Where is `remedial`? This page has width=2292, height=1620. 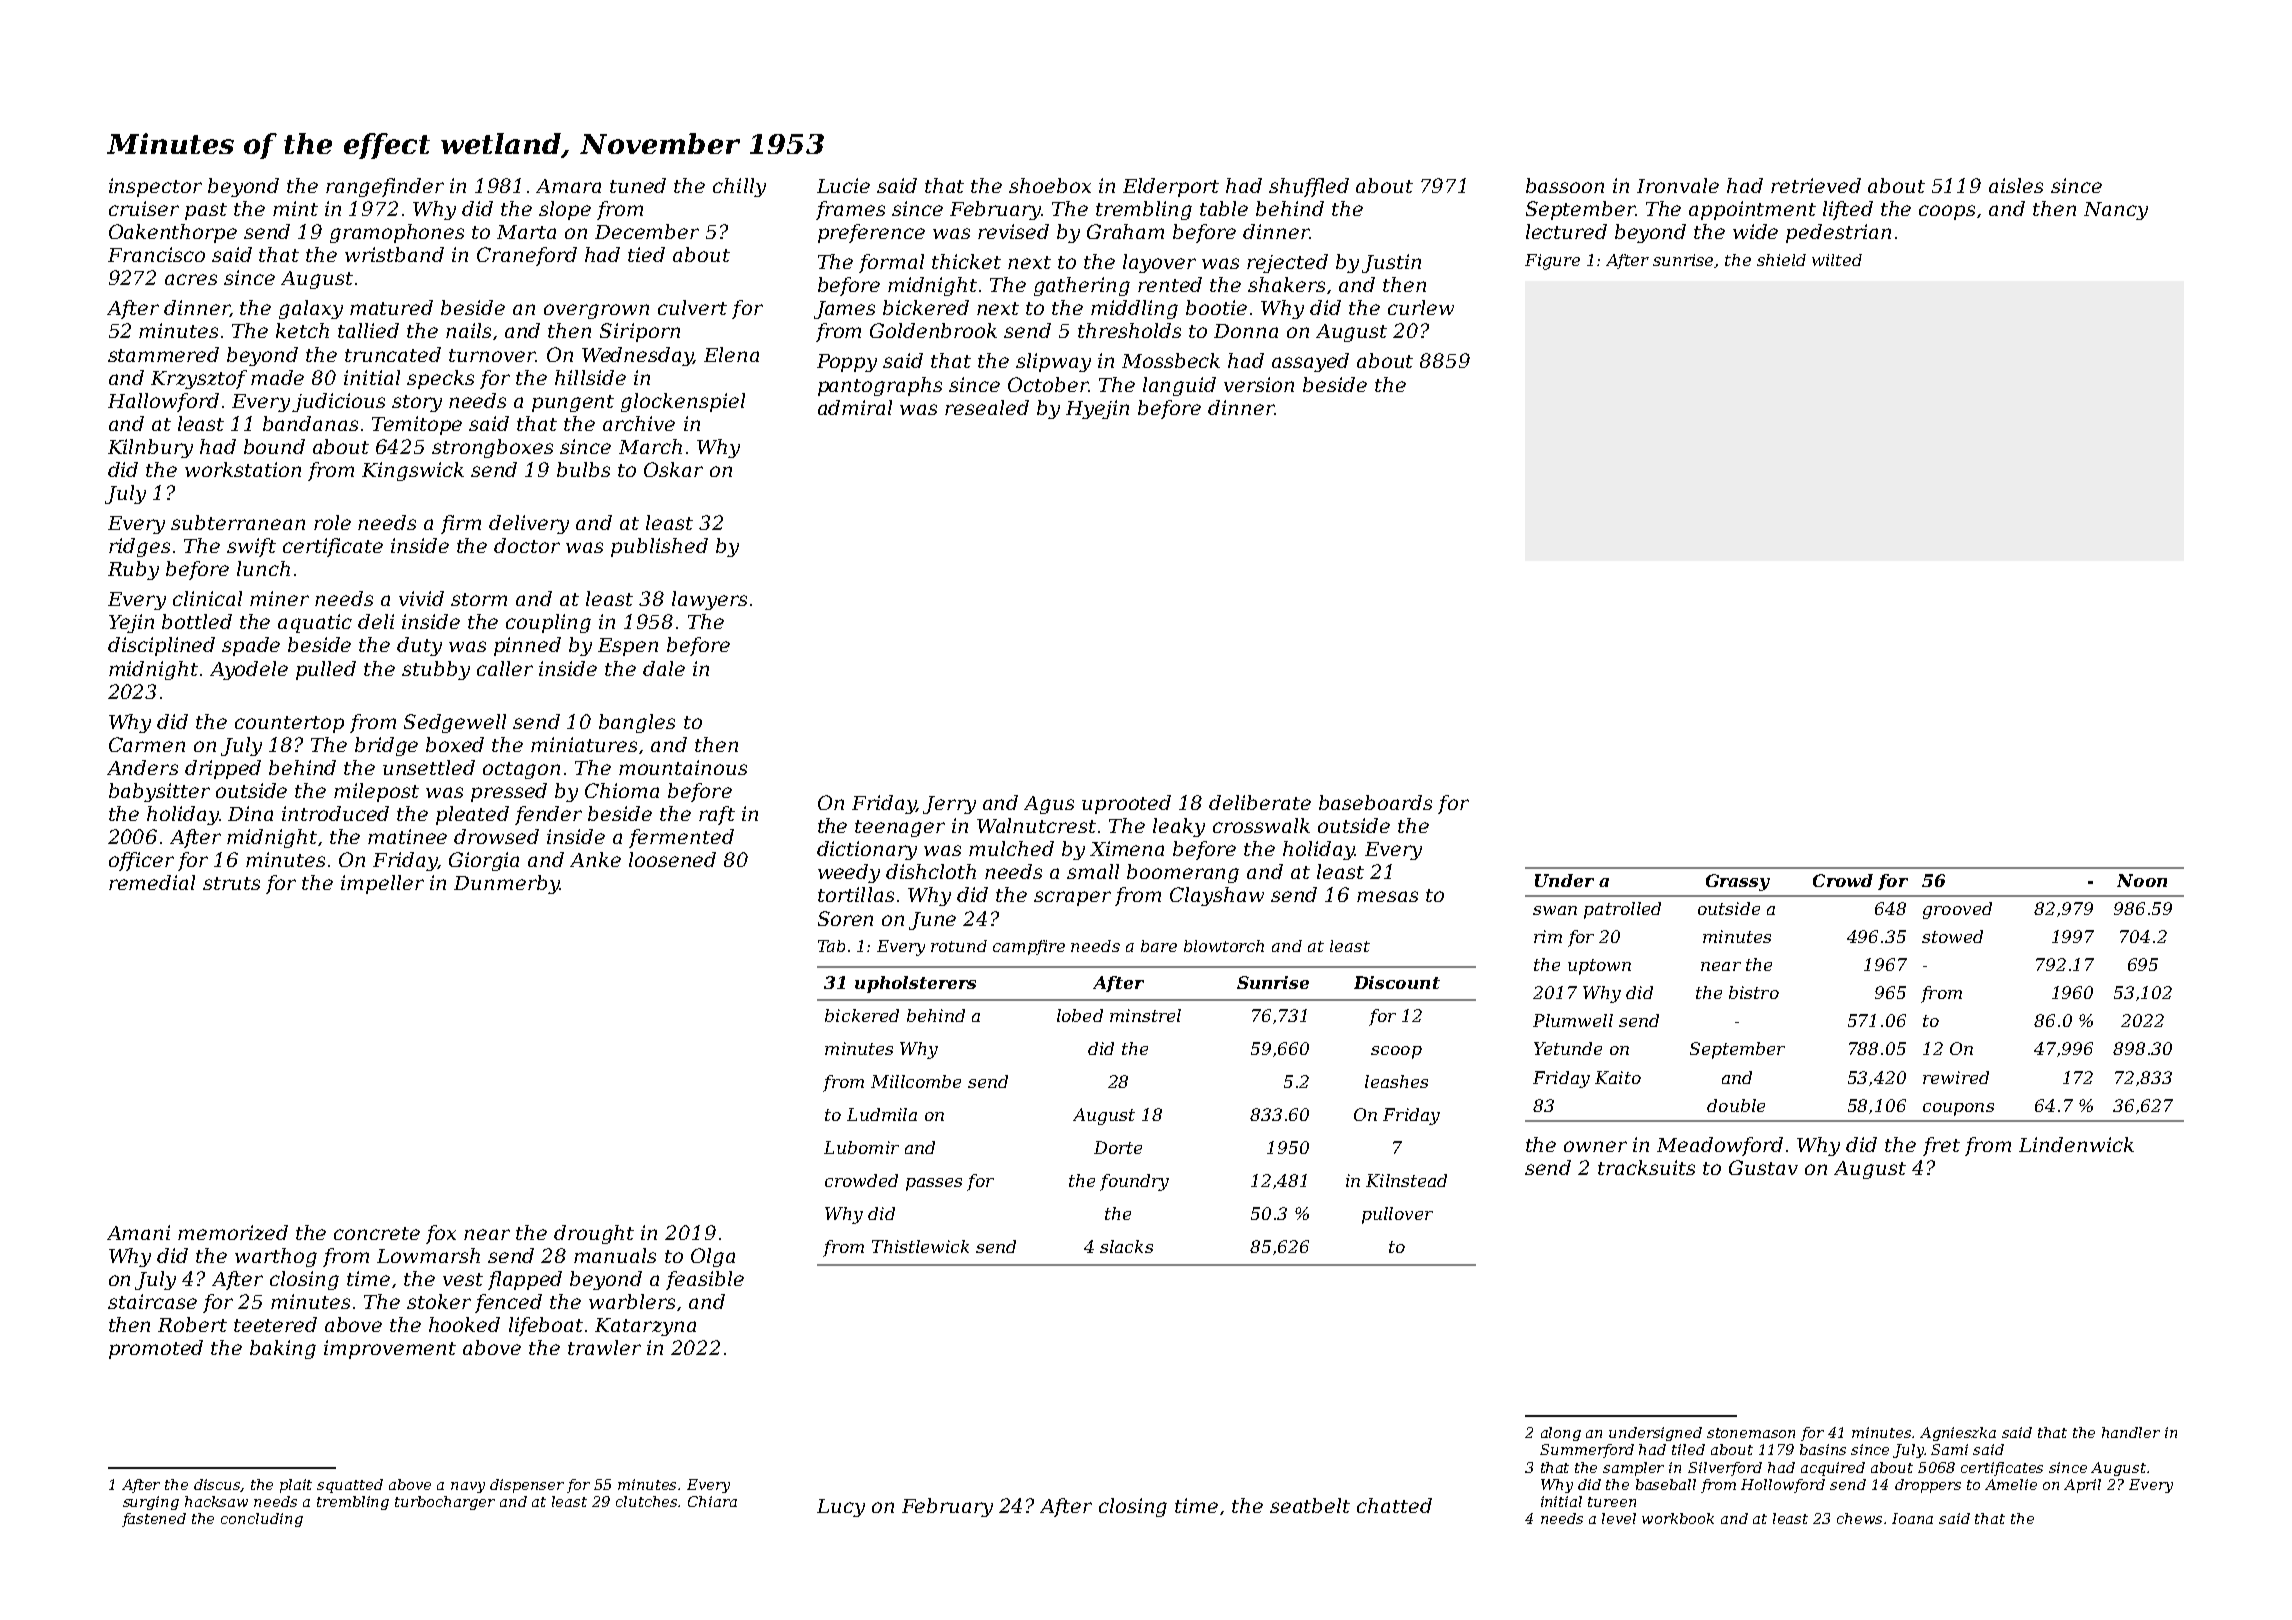 remedial is located at coordinates (152, 882).
